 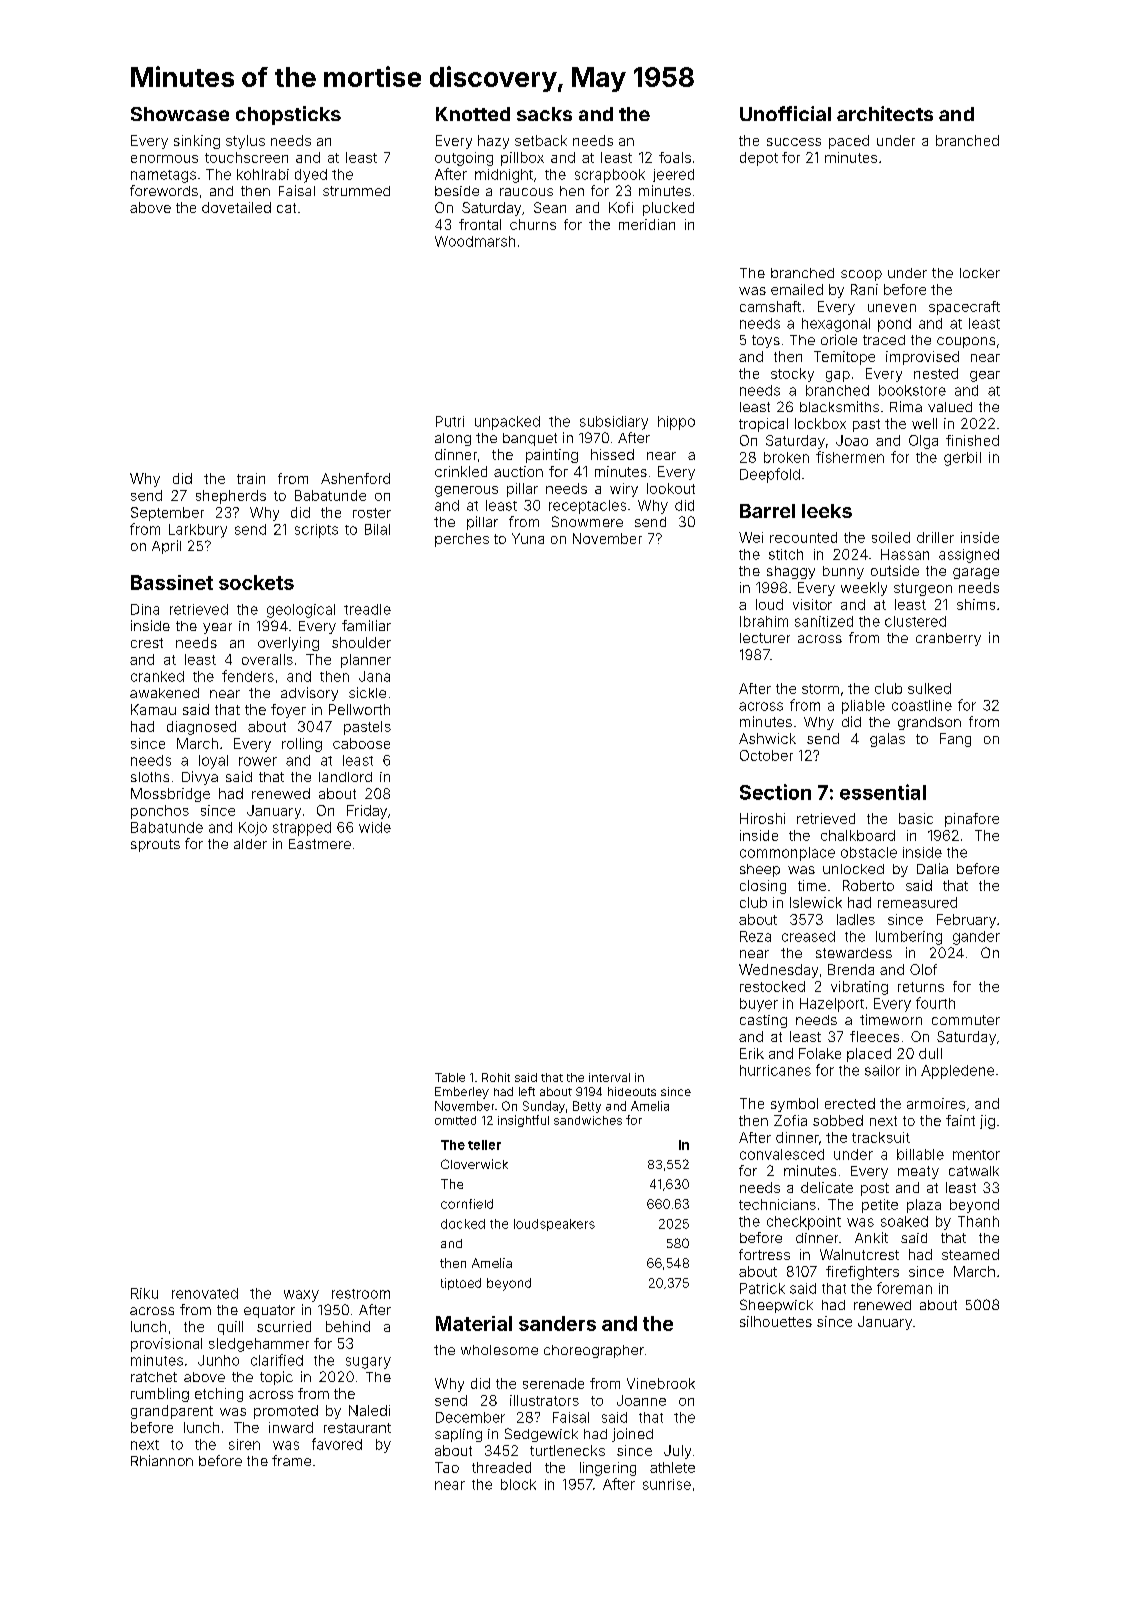 I want to click on Showcase, so click(x=180, y=114).
